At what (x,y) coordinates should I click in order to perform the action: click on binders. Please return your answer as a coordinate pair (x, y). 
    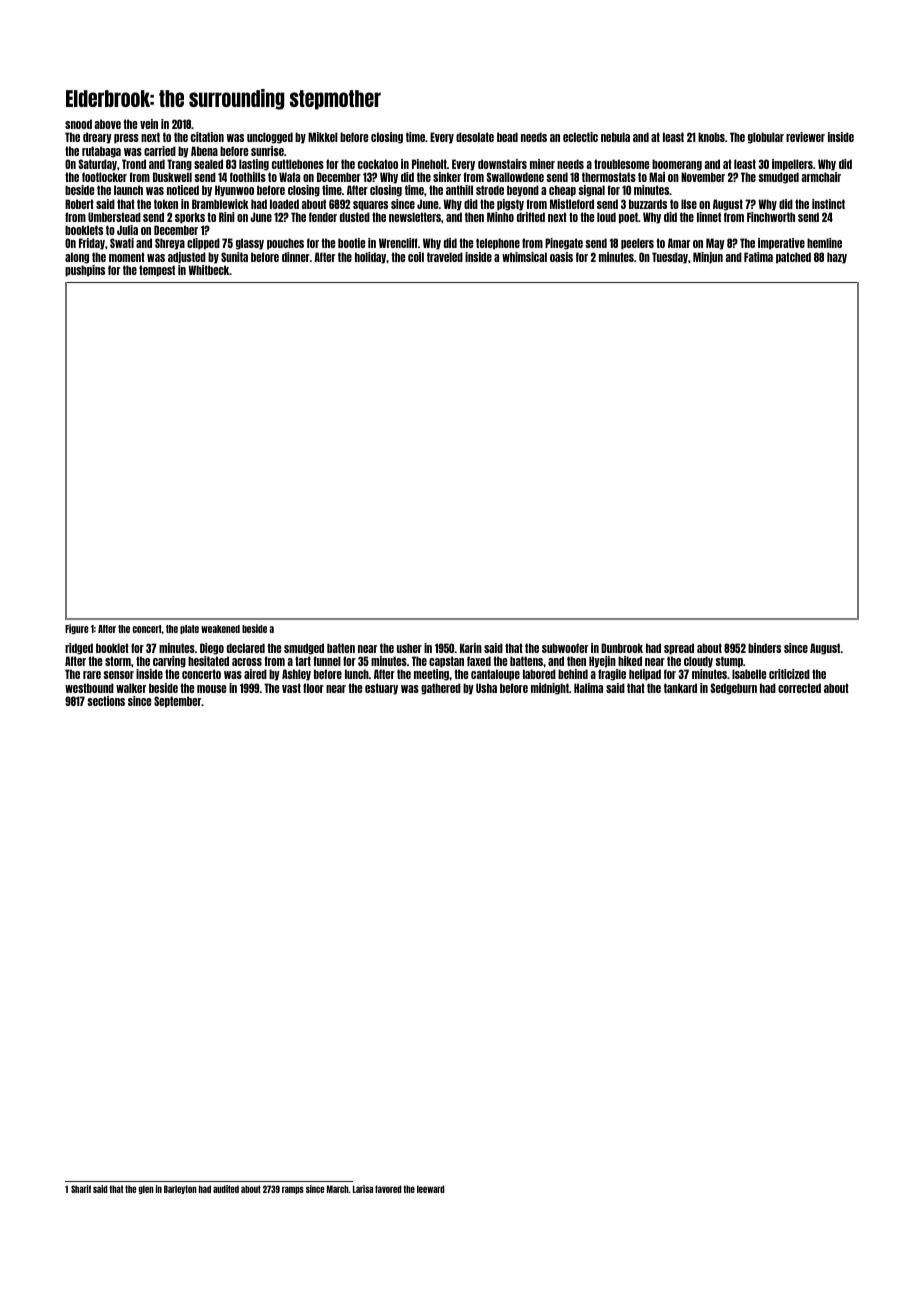
    Looking at the image, I should click on (764, 648).
